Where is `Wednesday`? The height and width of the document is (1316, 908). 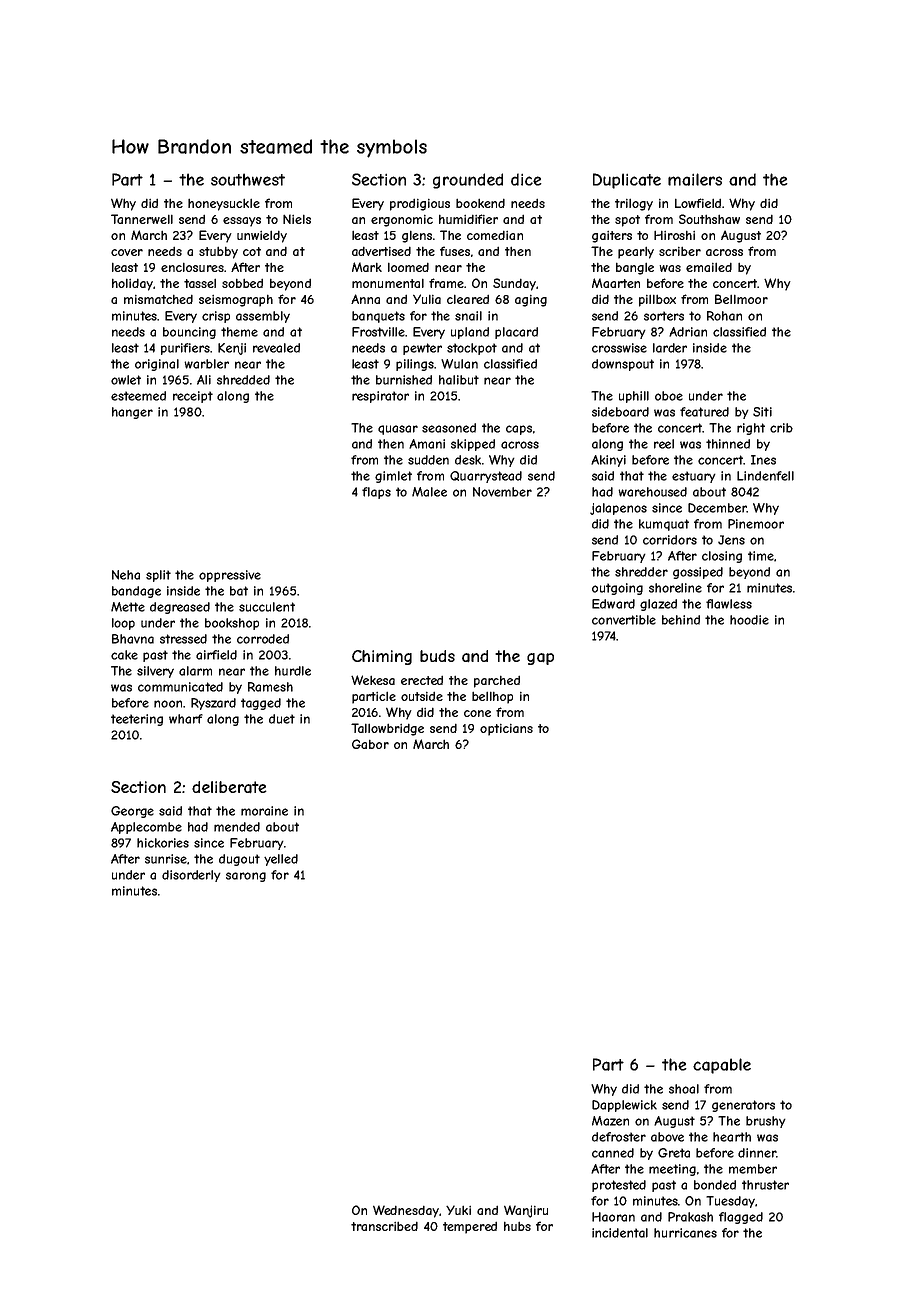
Wednesday is located at coordinates (406, 1211).
